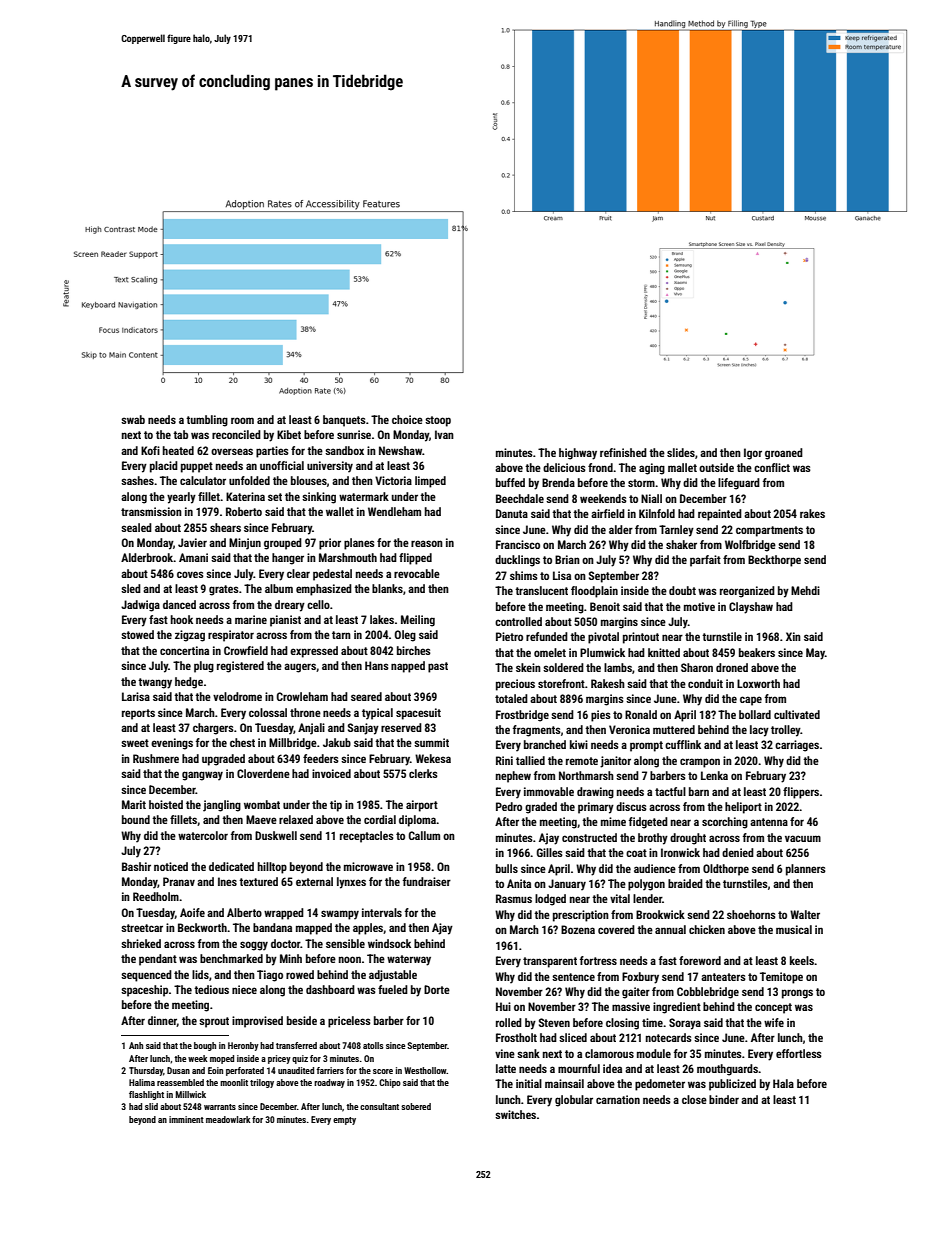 The height and width of the screenshot is (1233, 952). Describe the element at coordinates (783, 1083) in the screenshot. I see `Hala` at that location.
